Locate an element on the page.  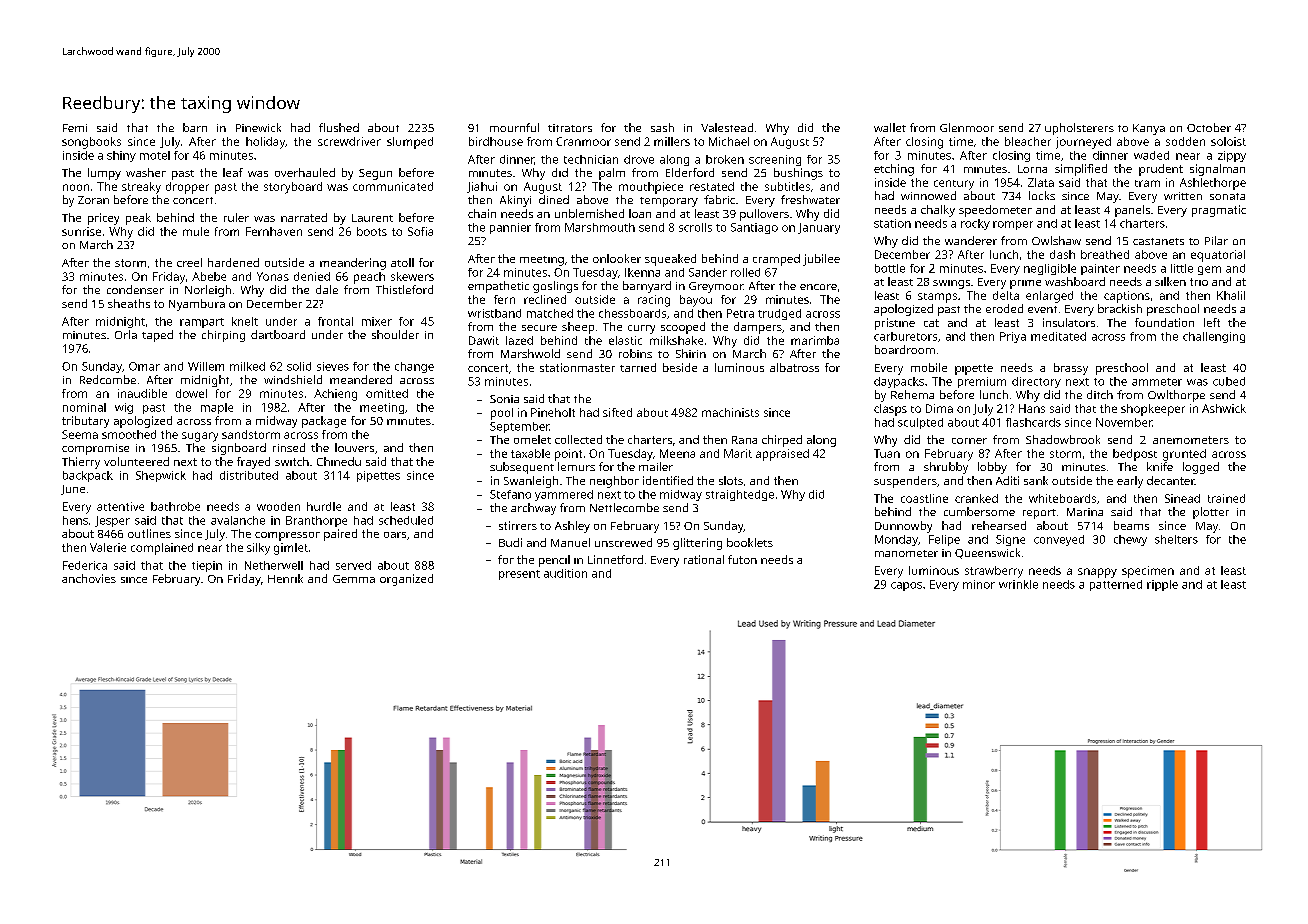
audition is located at coordinates (565, 573).
